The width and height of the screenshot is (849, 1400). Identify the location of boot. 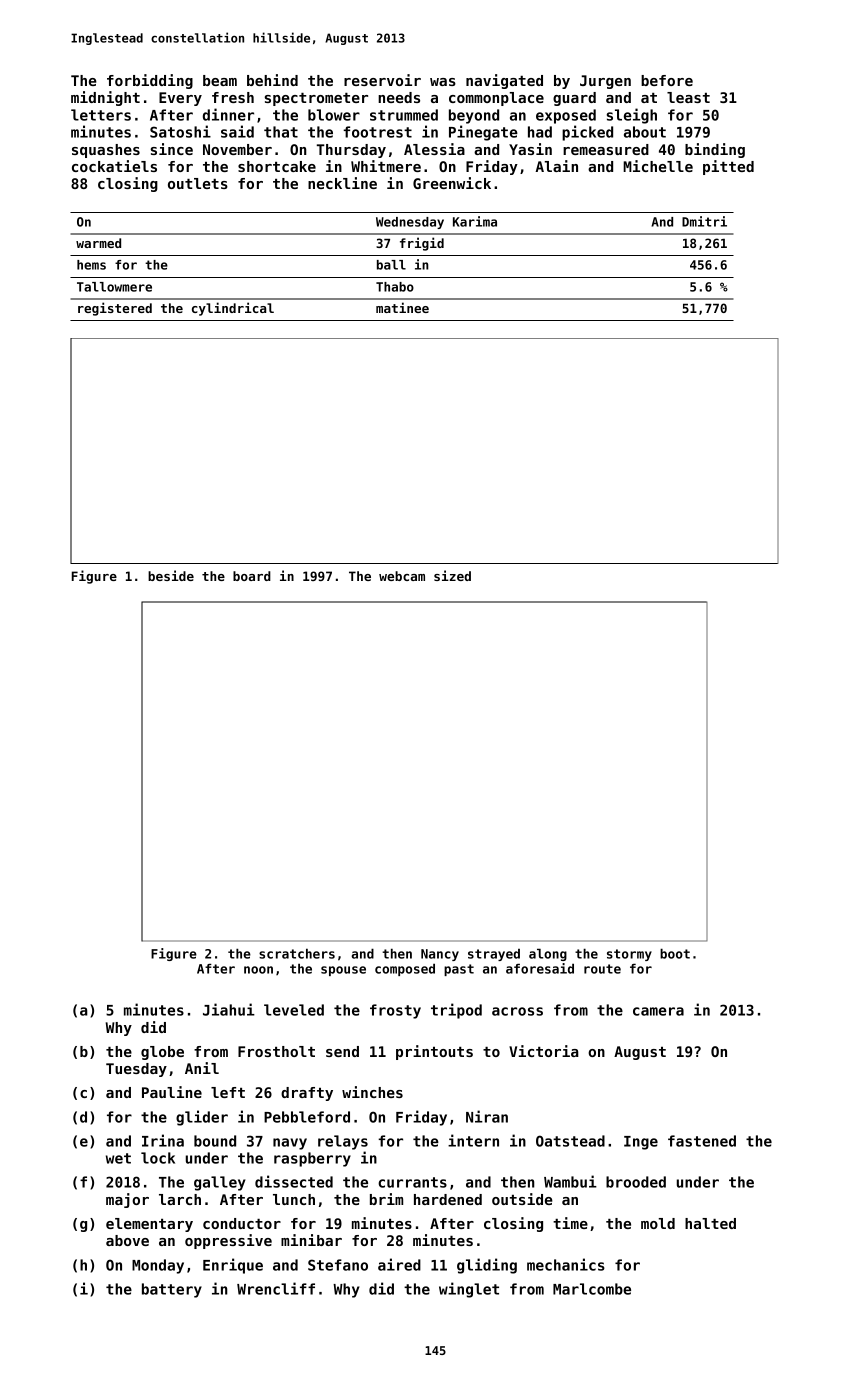
(675, 953).
